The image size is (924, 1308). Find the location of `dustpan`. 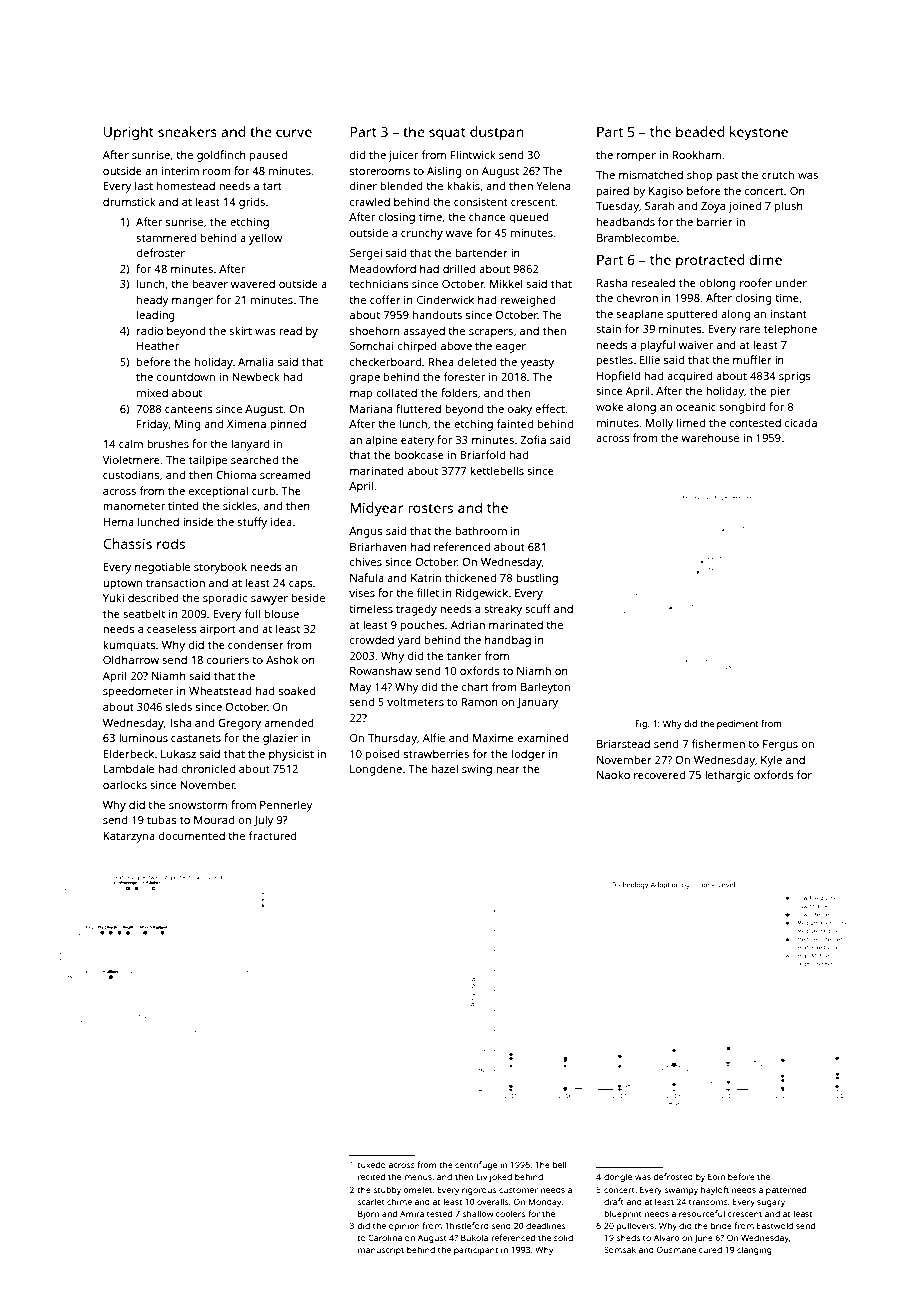

dustpan is located at coordinates (497, 133).
